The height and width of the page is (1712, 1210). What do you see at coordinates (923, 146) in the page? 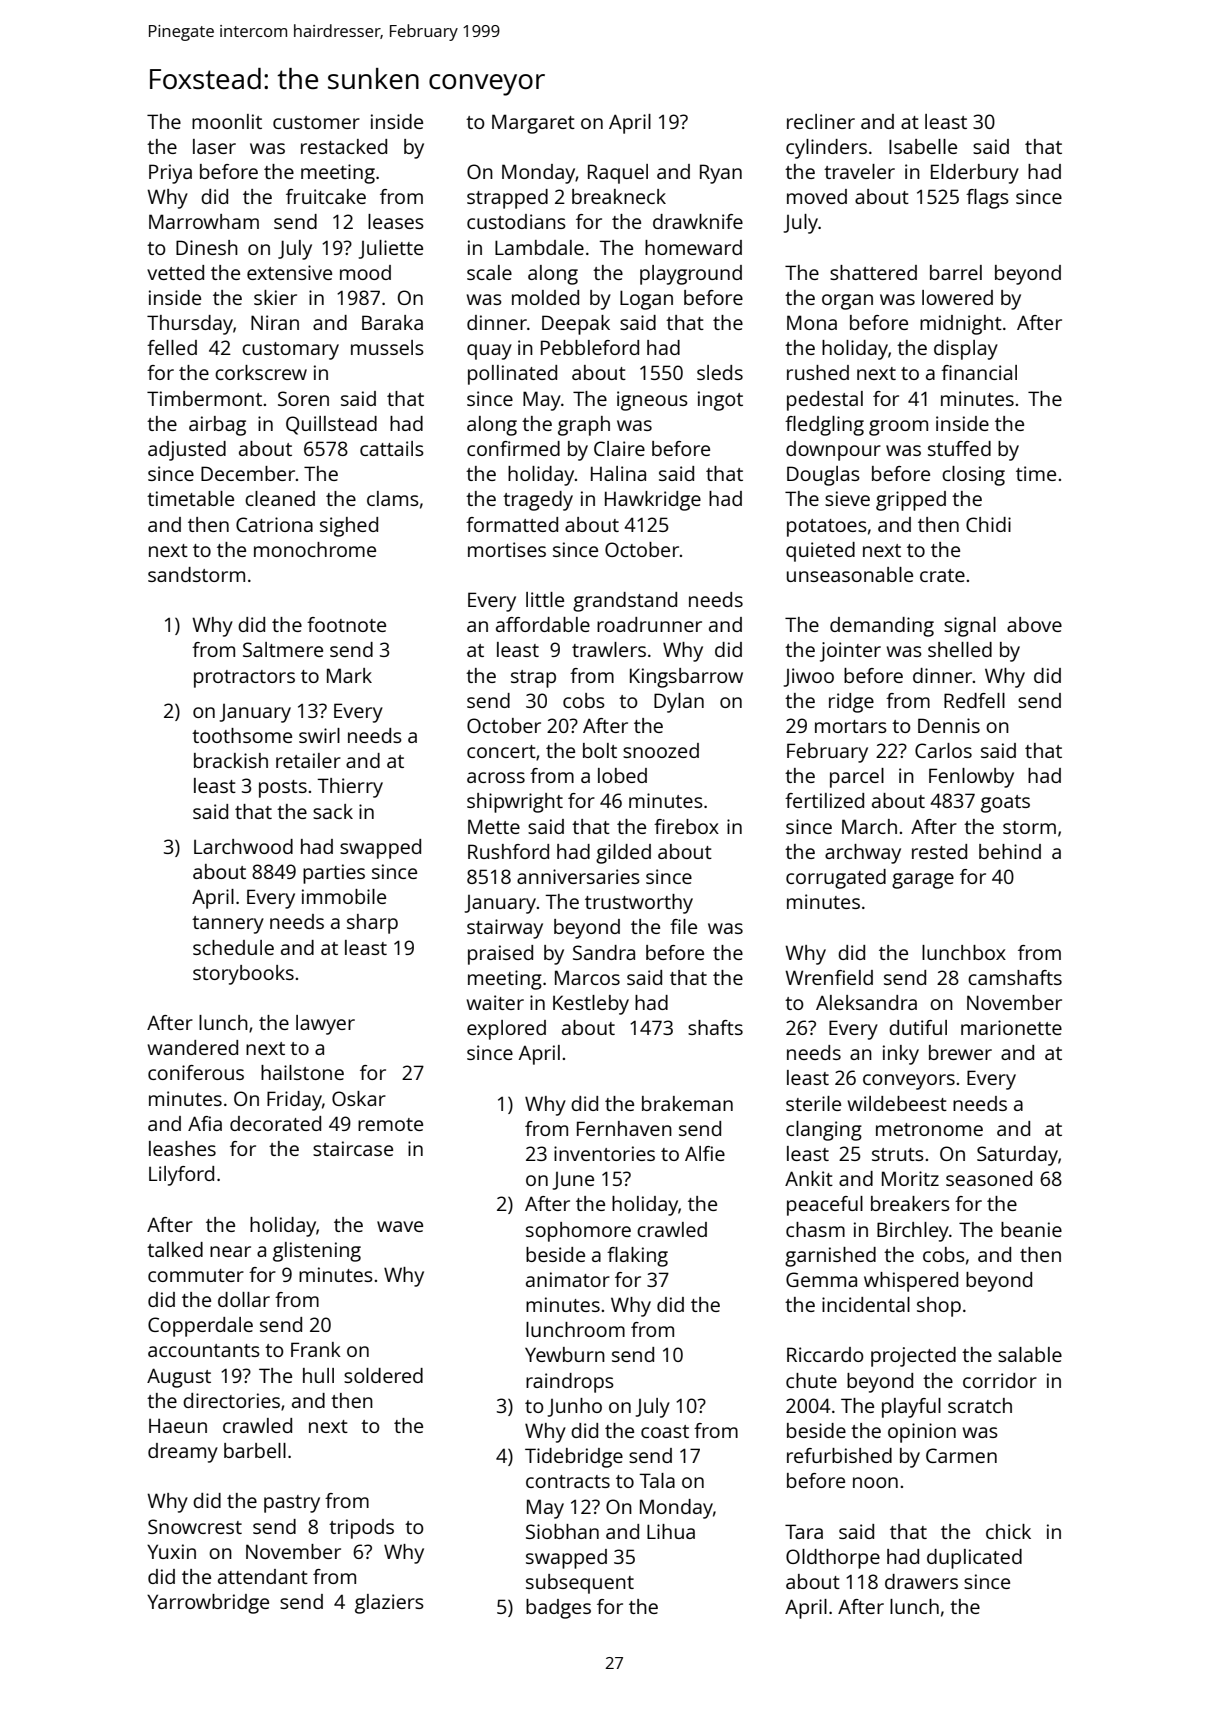
I see `Isabelle` at bounding box center [923, 146].
